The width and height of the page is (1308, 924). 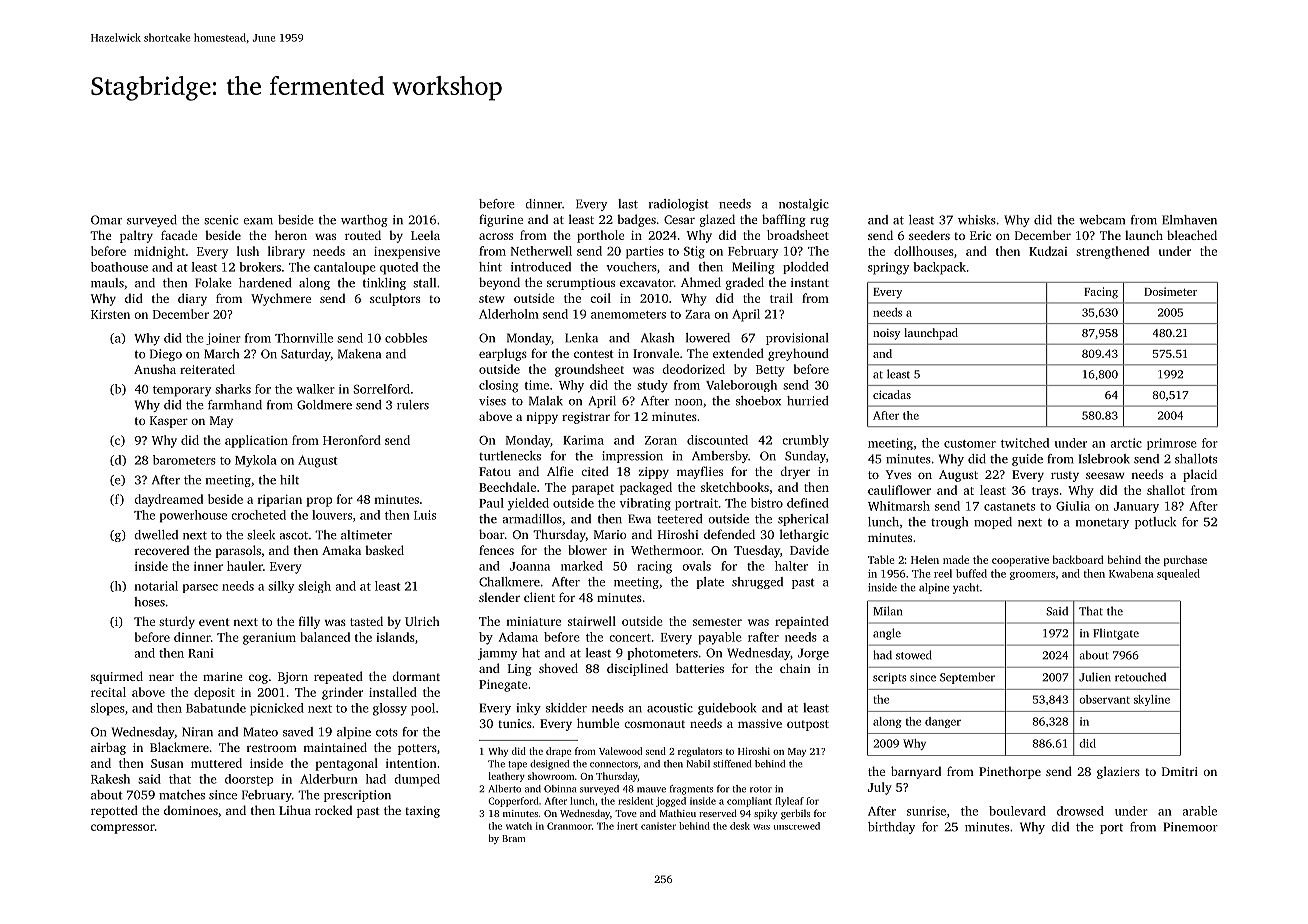 What do you see at coordinates (914, 655) in the page?
I see `stowed` at bounding box center [914, 655].
